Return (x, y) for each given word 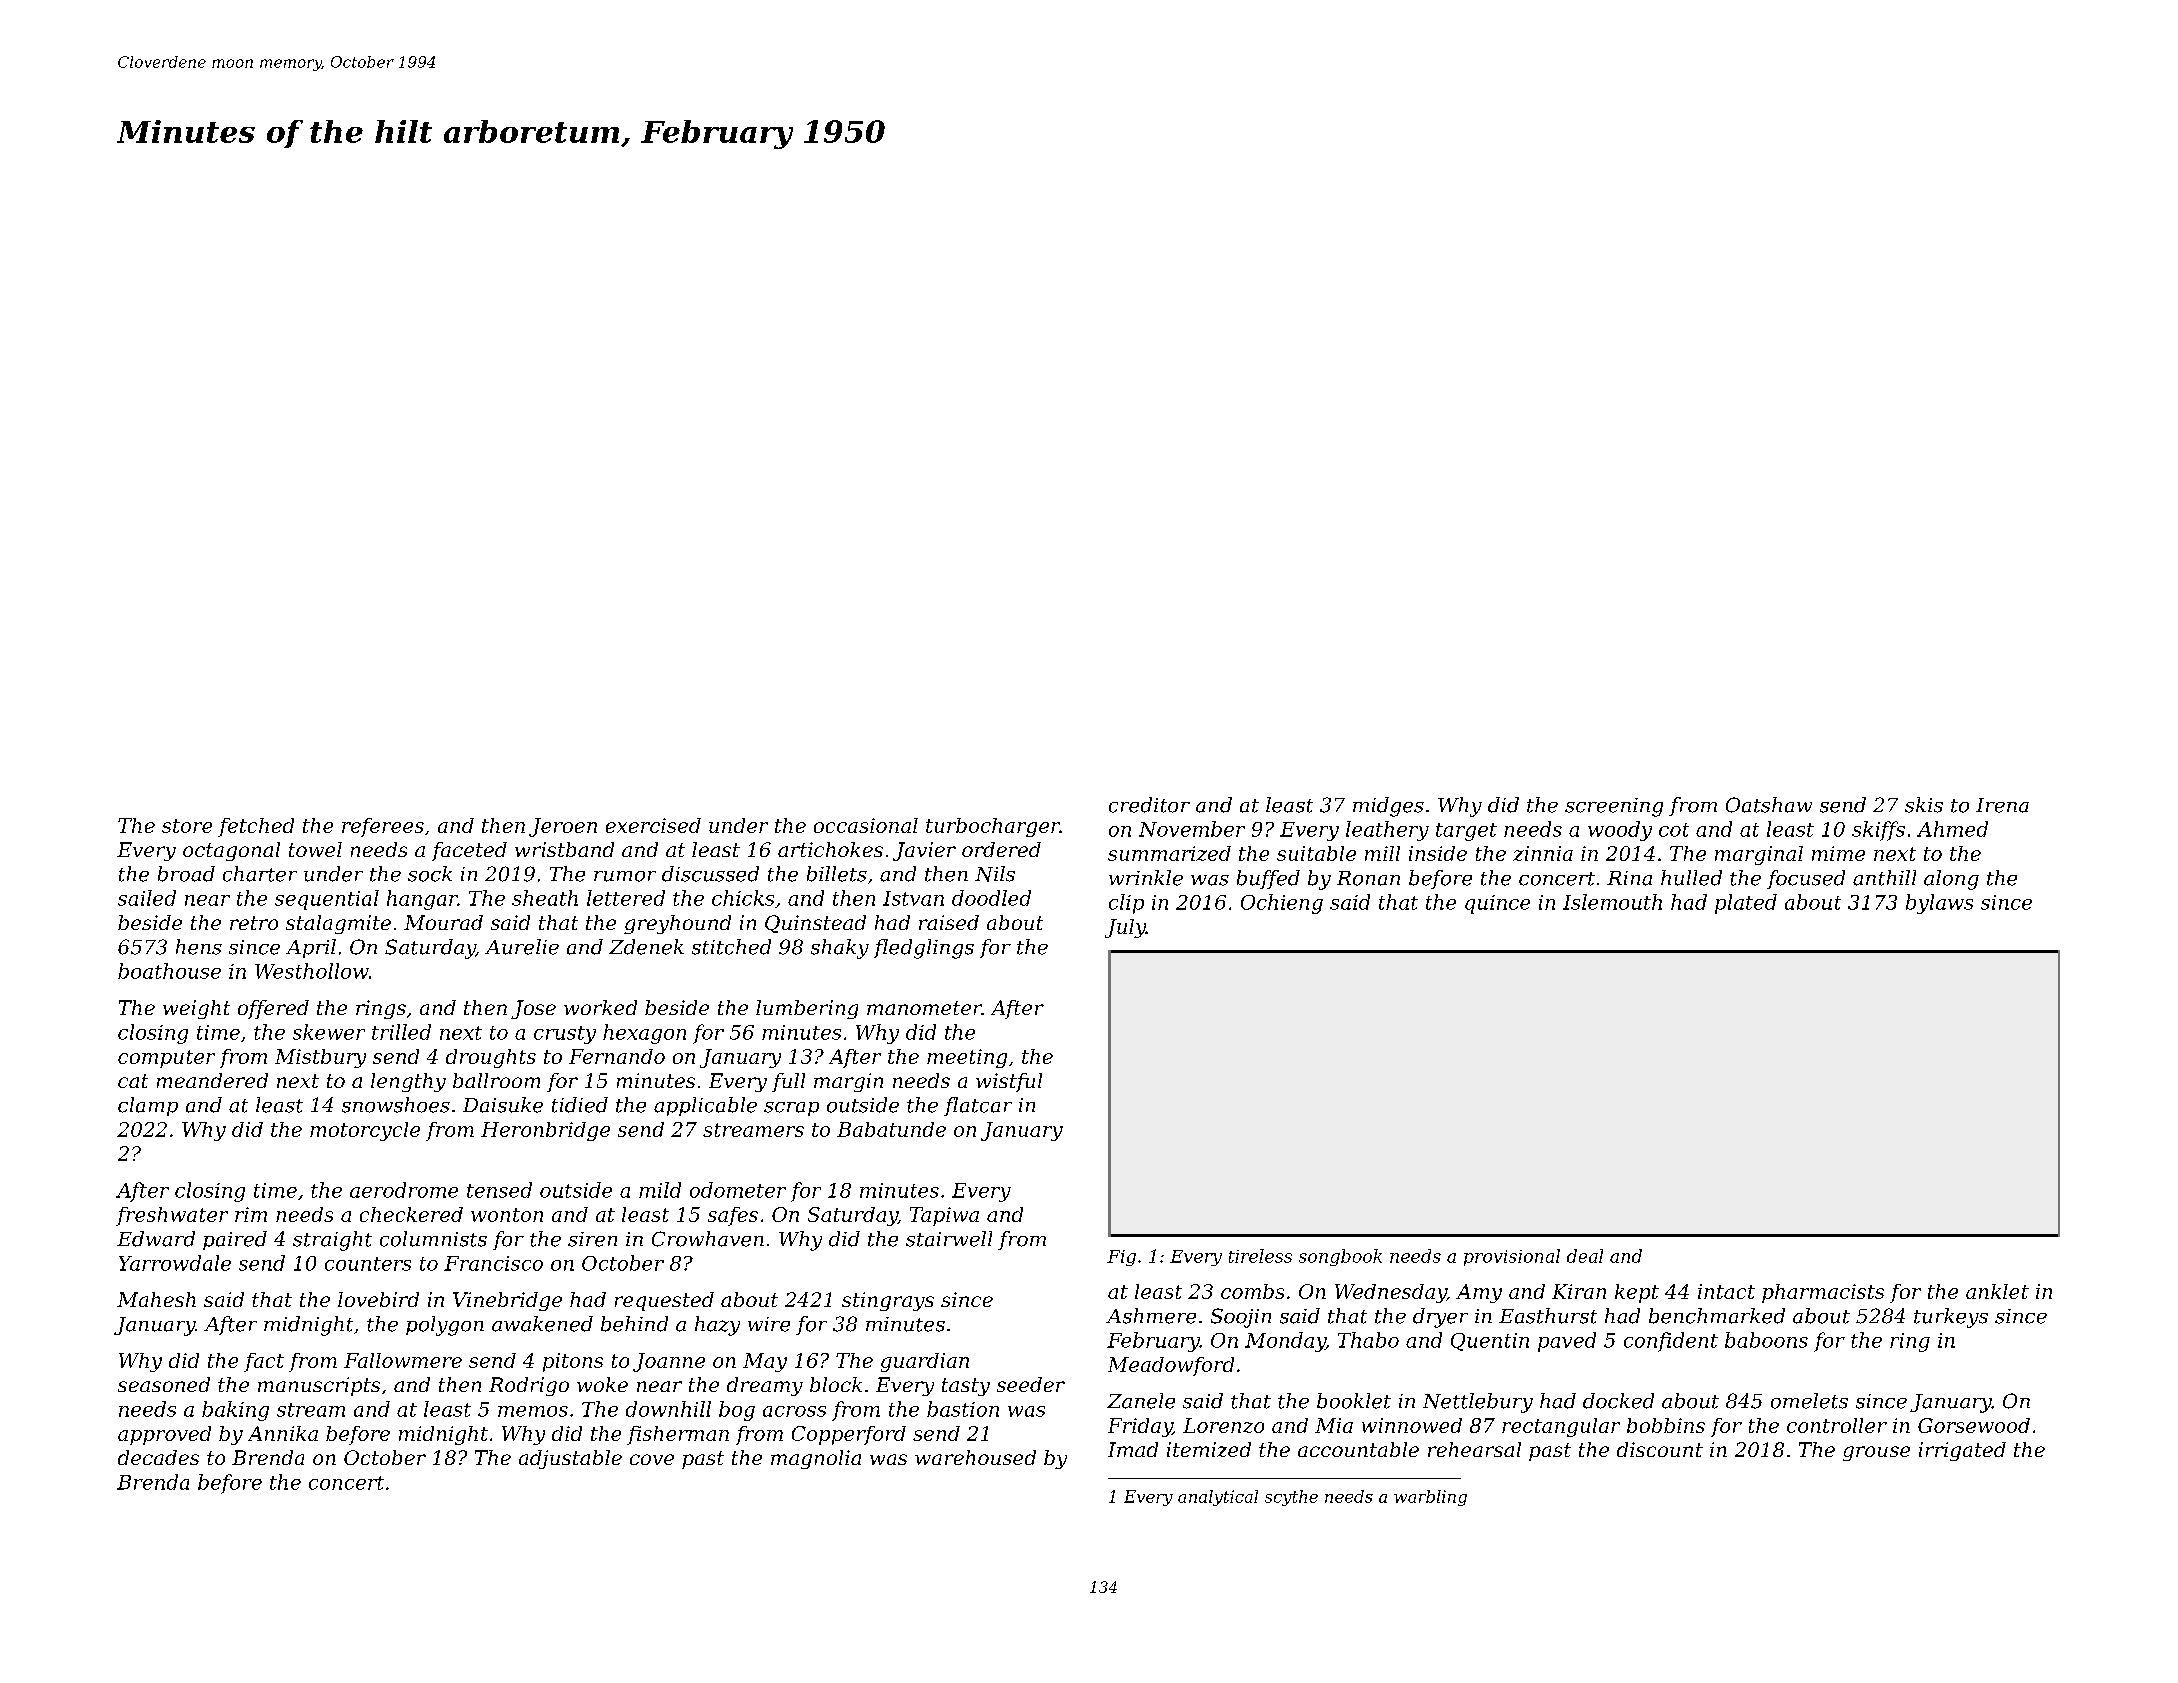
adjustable (570, 1459)
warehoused (975, 1457)
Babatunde (891, 1129)
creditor (1149, 805)
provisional (1512, 1257)
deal (1585, 1256)
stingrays (888, 1301)
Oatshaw (1769, 805)
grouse (1876, 1453)
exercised (653, 825)
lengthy (408, 1082)
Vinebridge (507, 1301)
